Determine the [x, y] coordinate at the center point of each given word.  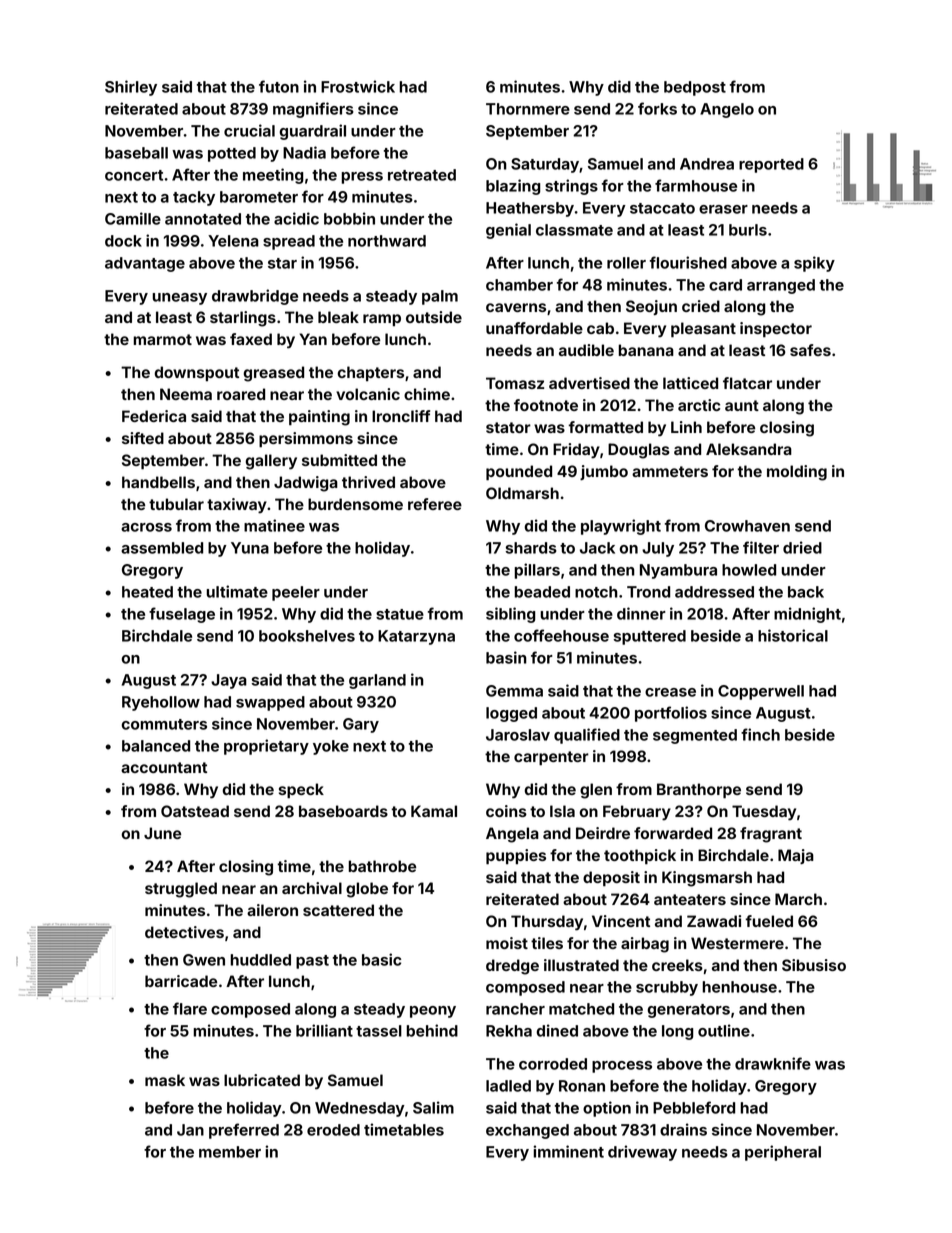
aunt [742, 405]
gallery [271, 462]
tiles [547, 943]
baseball [136, 153]
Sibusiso [814, 965]
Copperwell [761, 692]
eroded [333, 1130]
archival [312, 888]
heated [147, 592]
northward [387, 241]
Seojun [651, 307]
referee [435, 504]
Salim [433, 1107]
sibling [510, 615]
